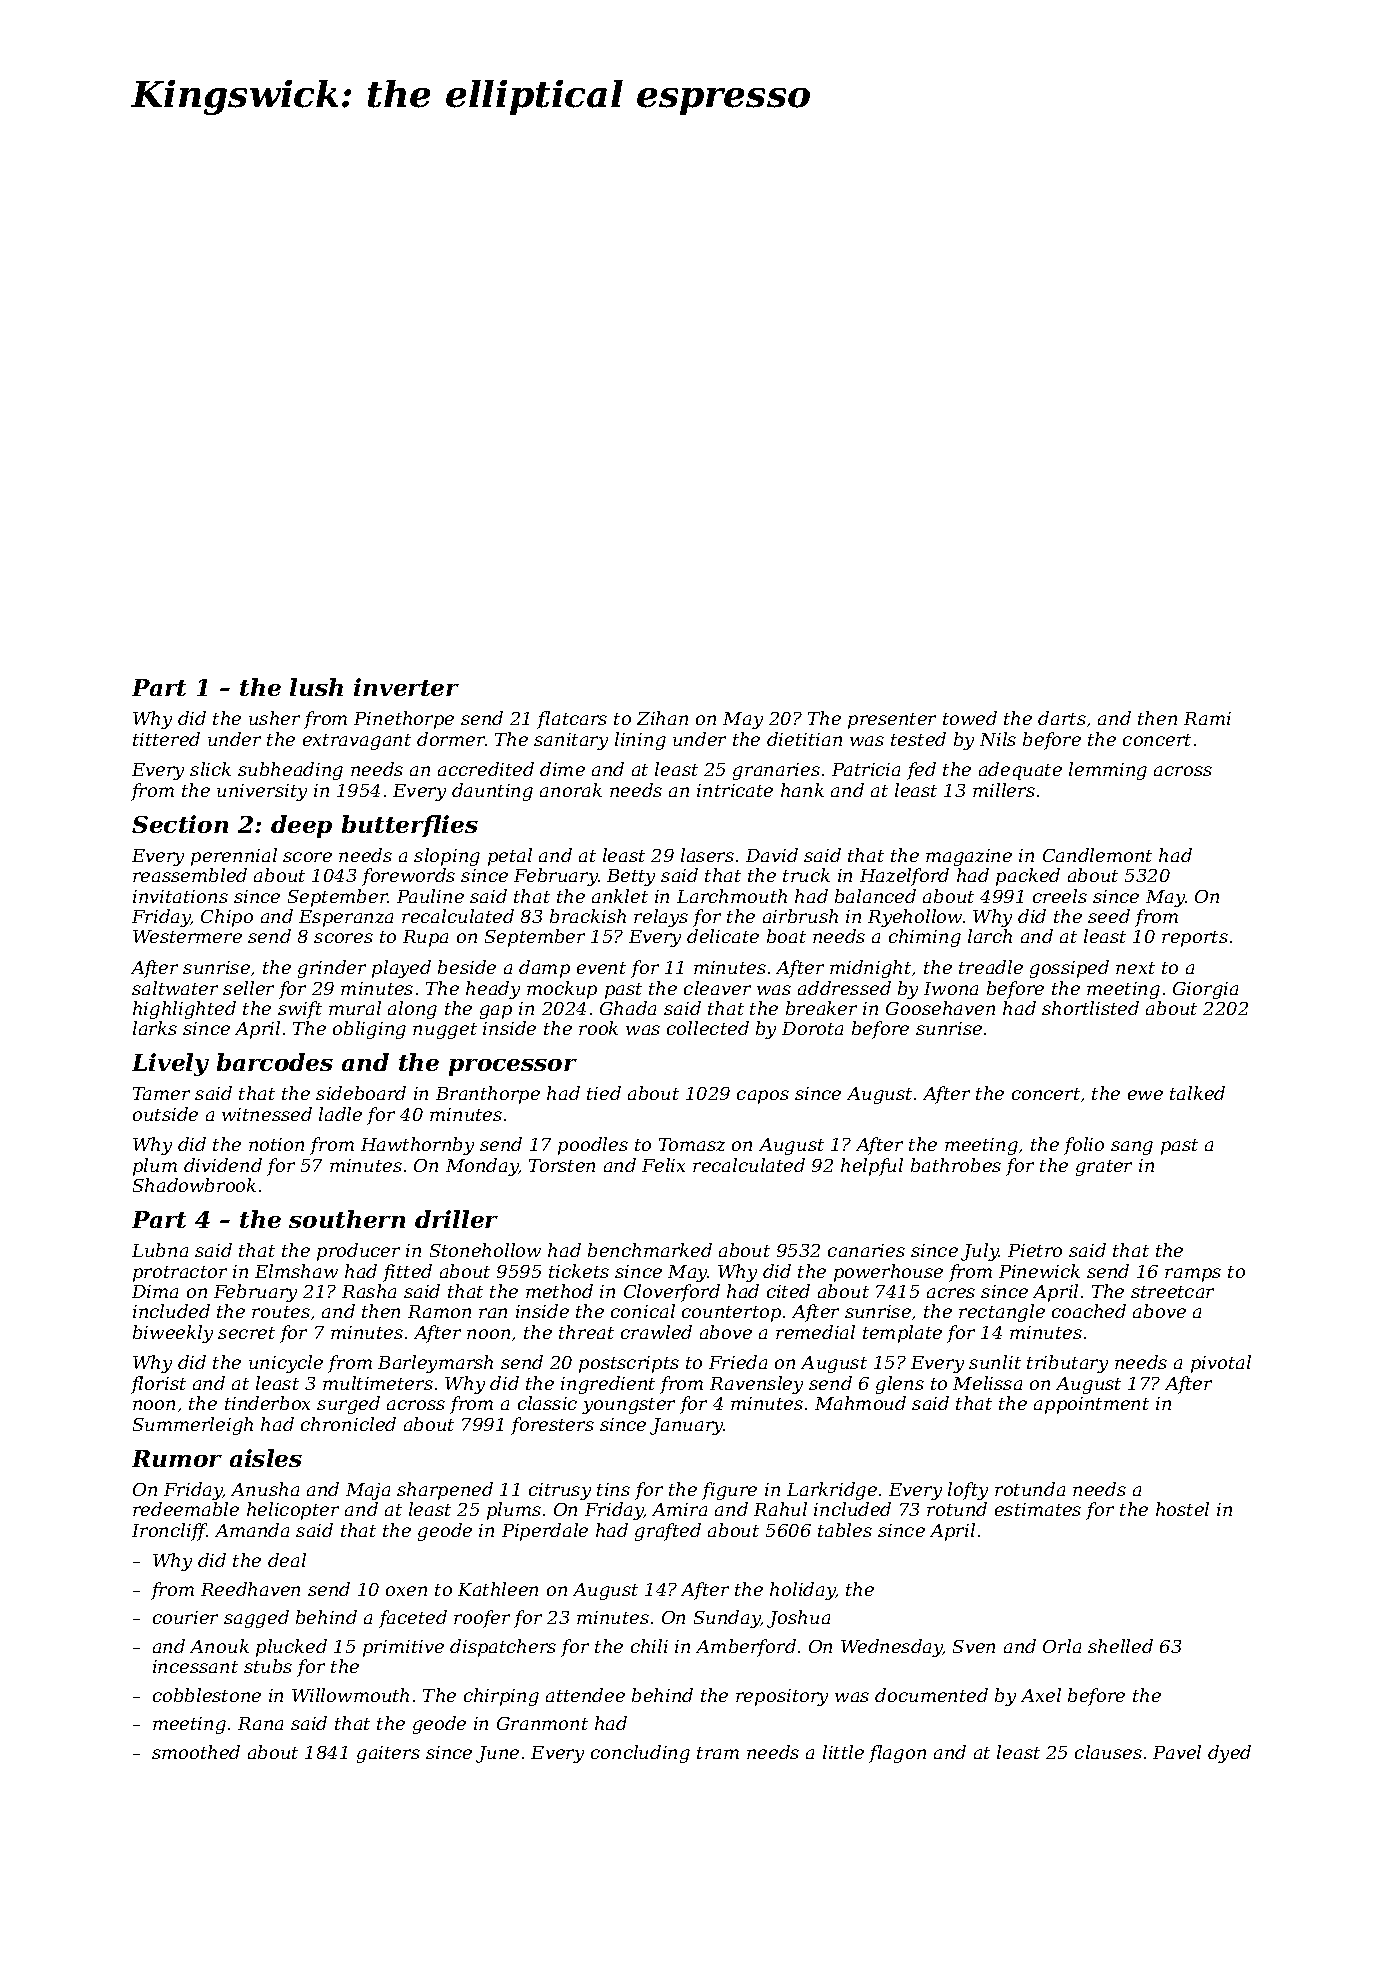 The image size is (1386, 1969). Describe the element at coordinates (902, 1334) in the screenshot. I see `template` at that location.
